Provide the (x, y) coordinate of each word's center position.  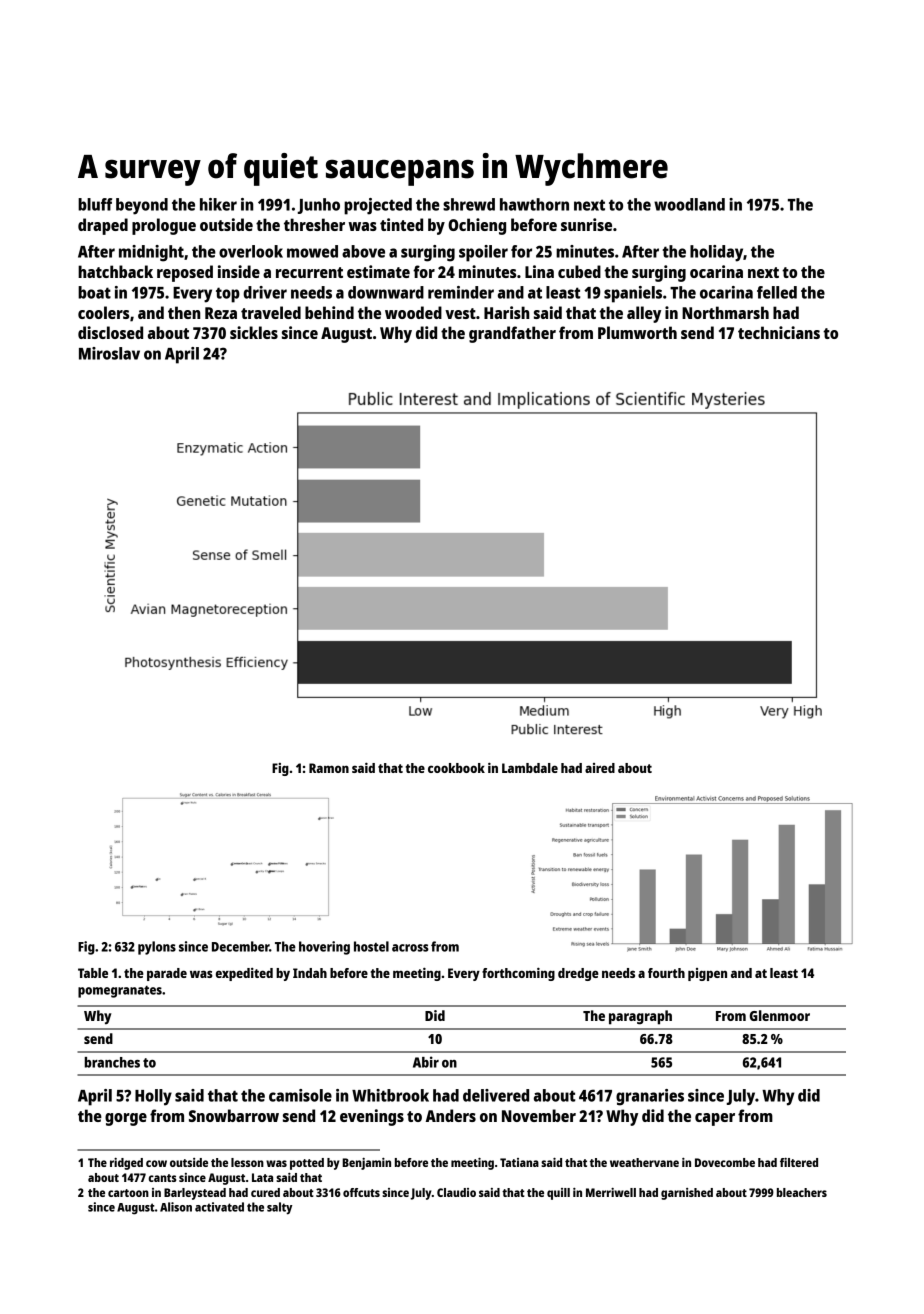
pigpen (707, 974)
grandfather (512, 334)
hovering (324, 948)
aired (600, 768)
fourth (666, 973)
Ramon (329, 768)
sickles (254, 332)
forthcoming (518, 974)
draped (103, 226)
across (410, 948)
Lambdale (530, 768)
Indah (310, 973)
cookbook (456, 768)
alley (644, 314)
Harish (506, 312)
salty (279, 1208)
